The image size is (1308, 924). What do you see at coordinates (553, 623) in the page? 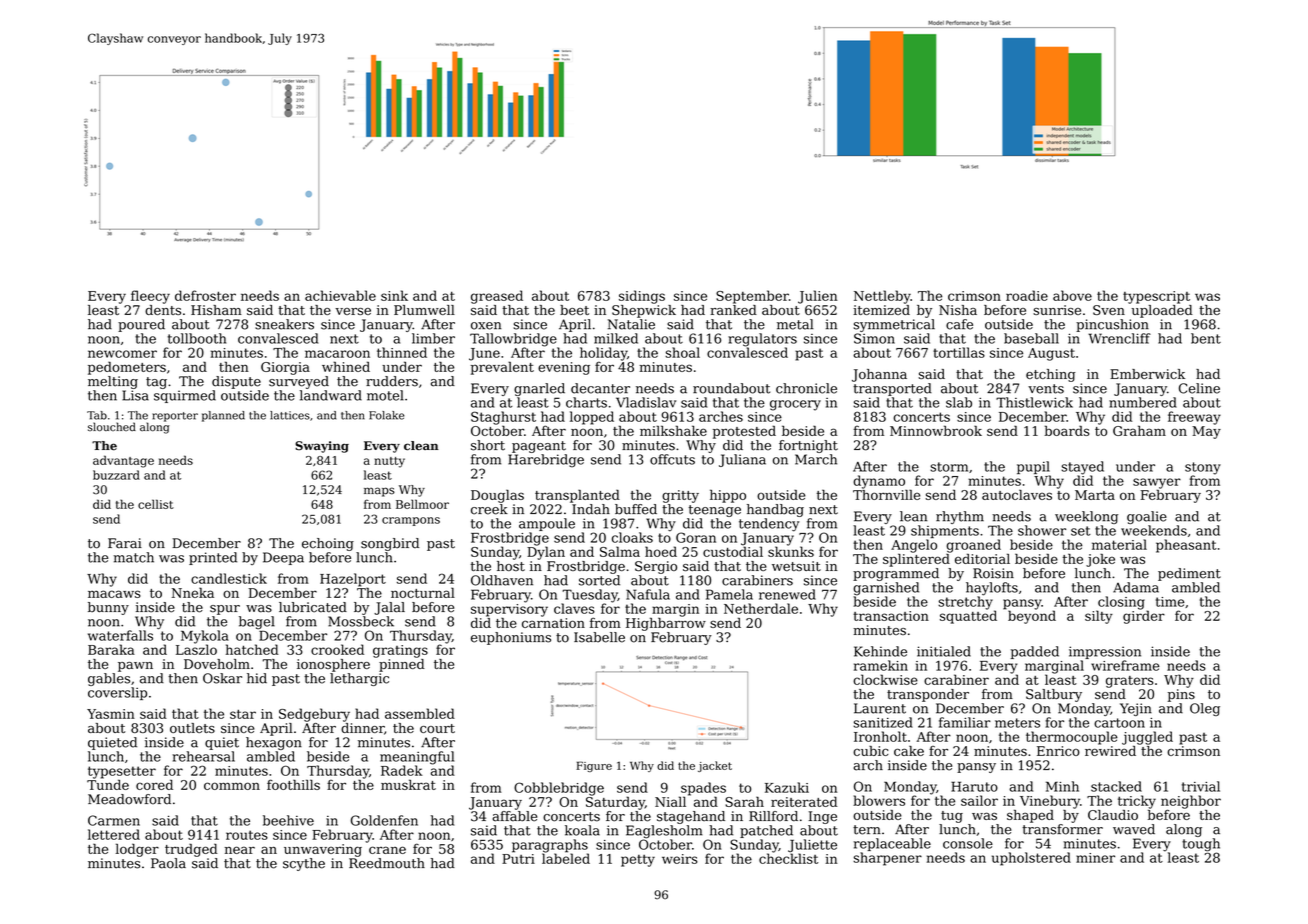
I see `carnation` at bounding box center [553, 623].
